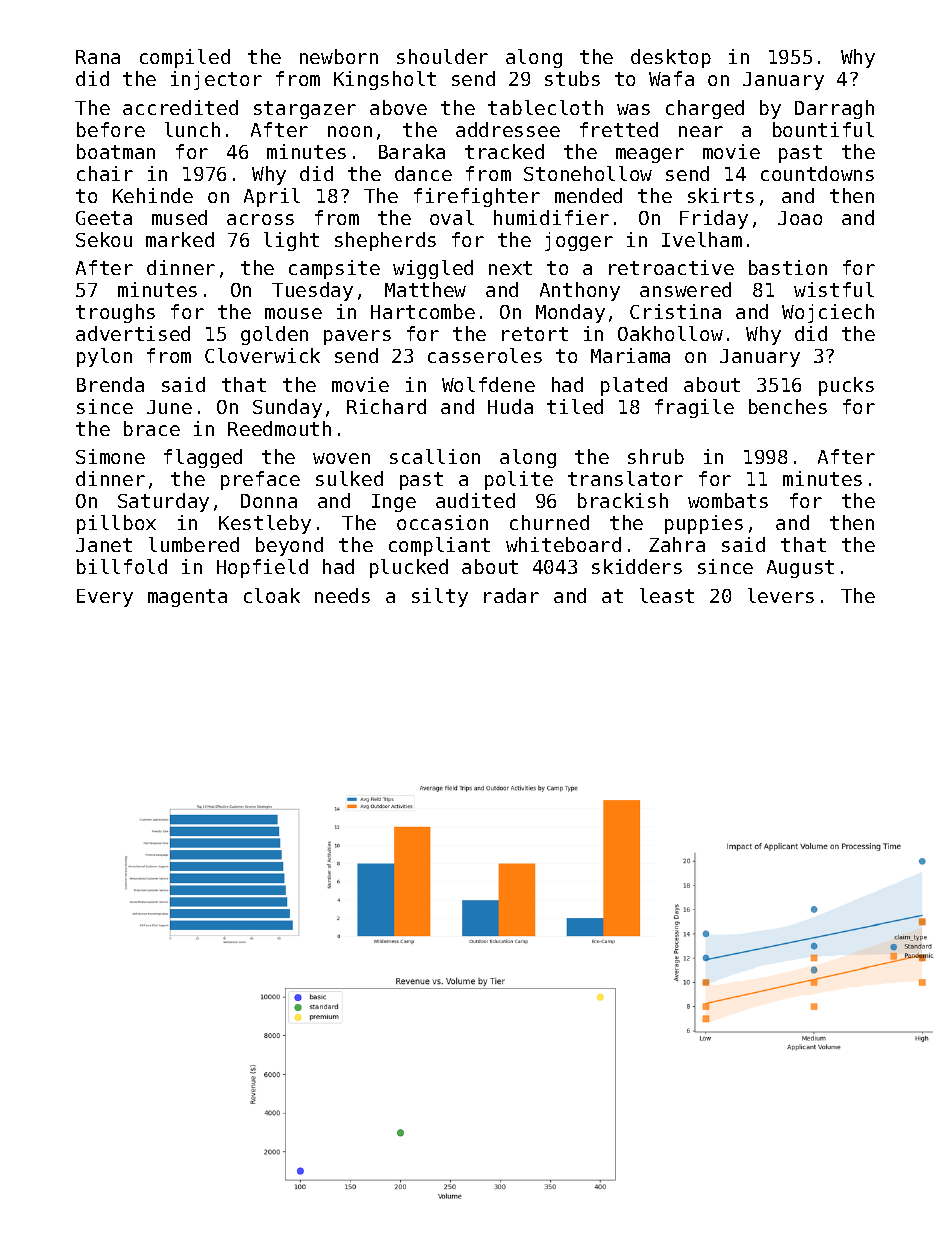  What do you see at coordinates (728, 500) in the page?
I see `wombats` at bounding box center [728, 500].
